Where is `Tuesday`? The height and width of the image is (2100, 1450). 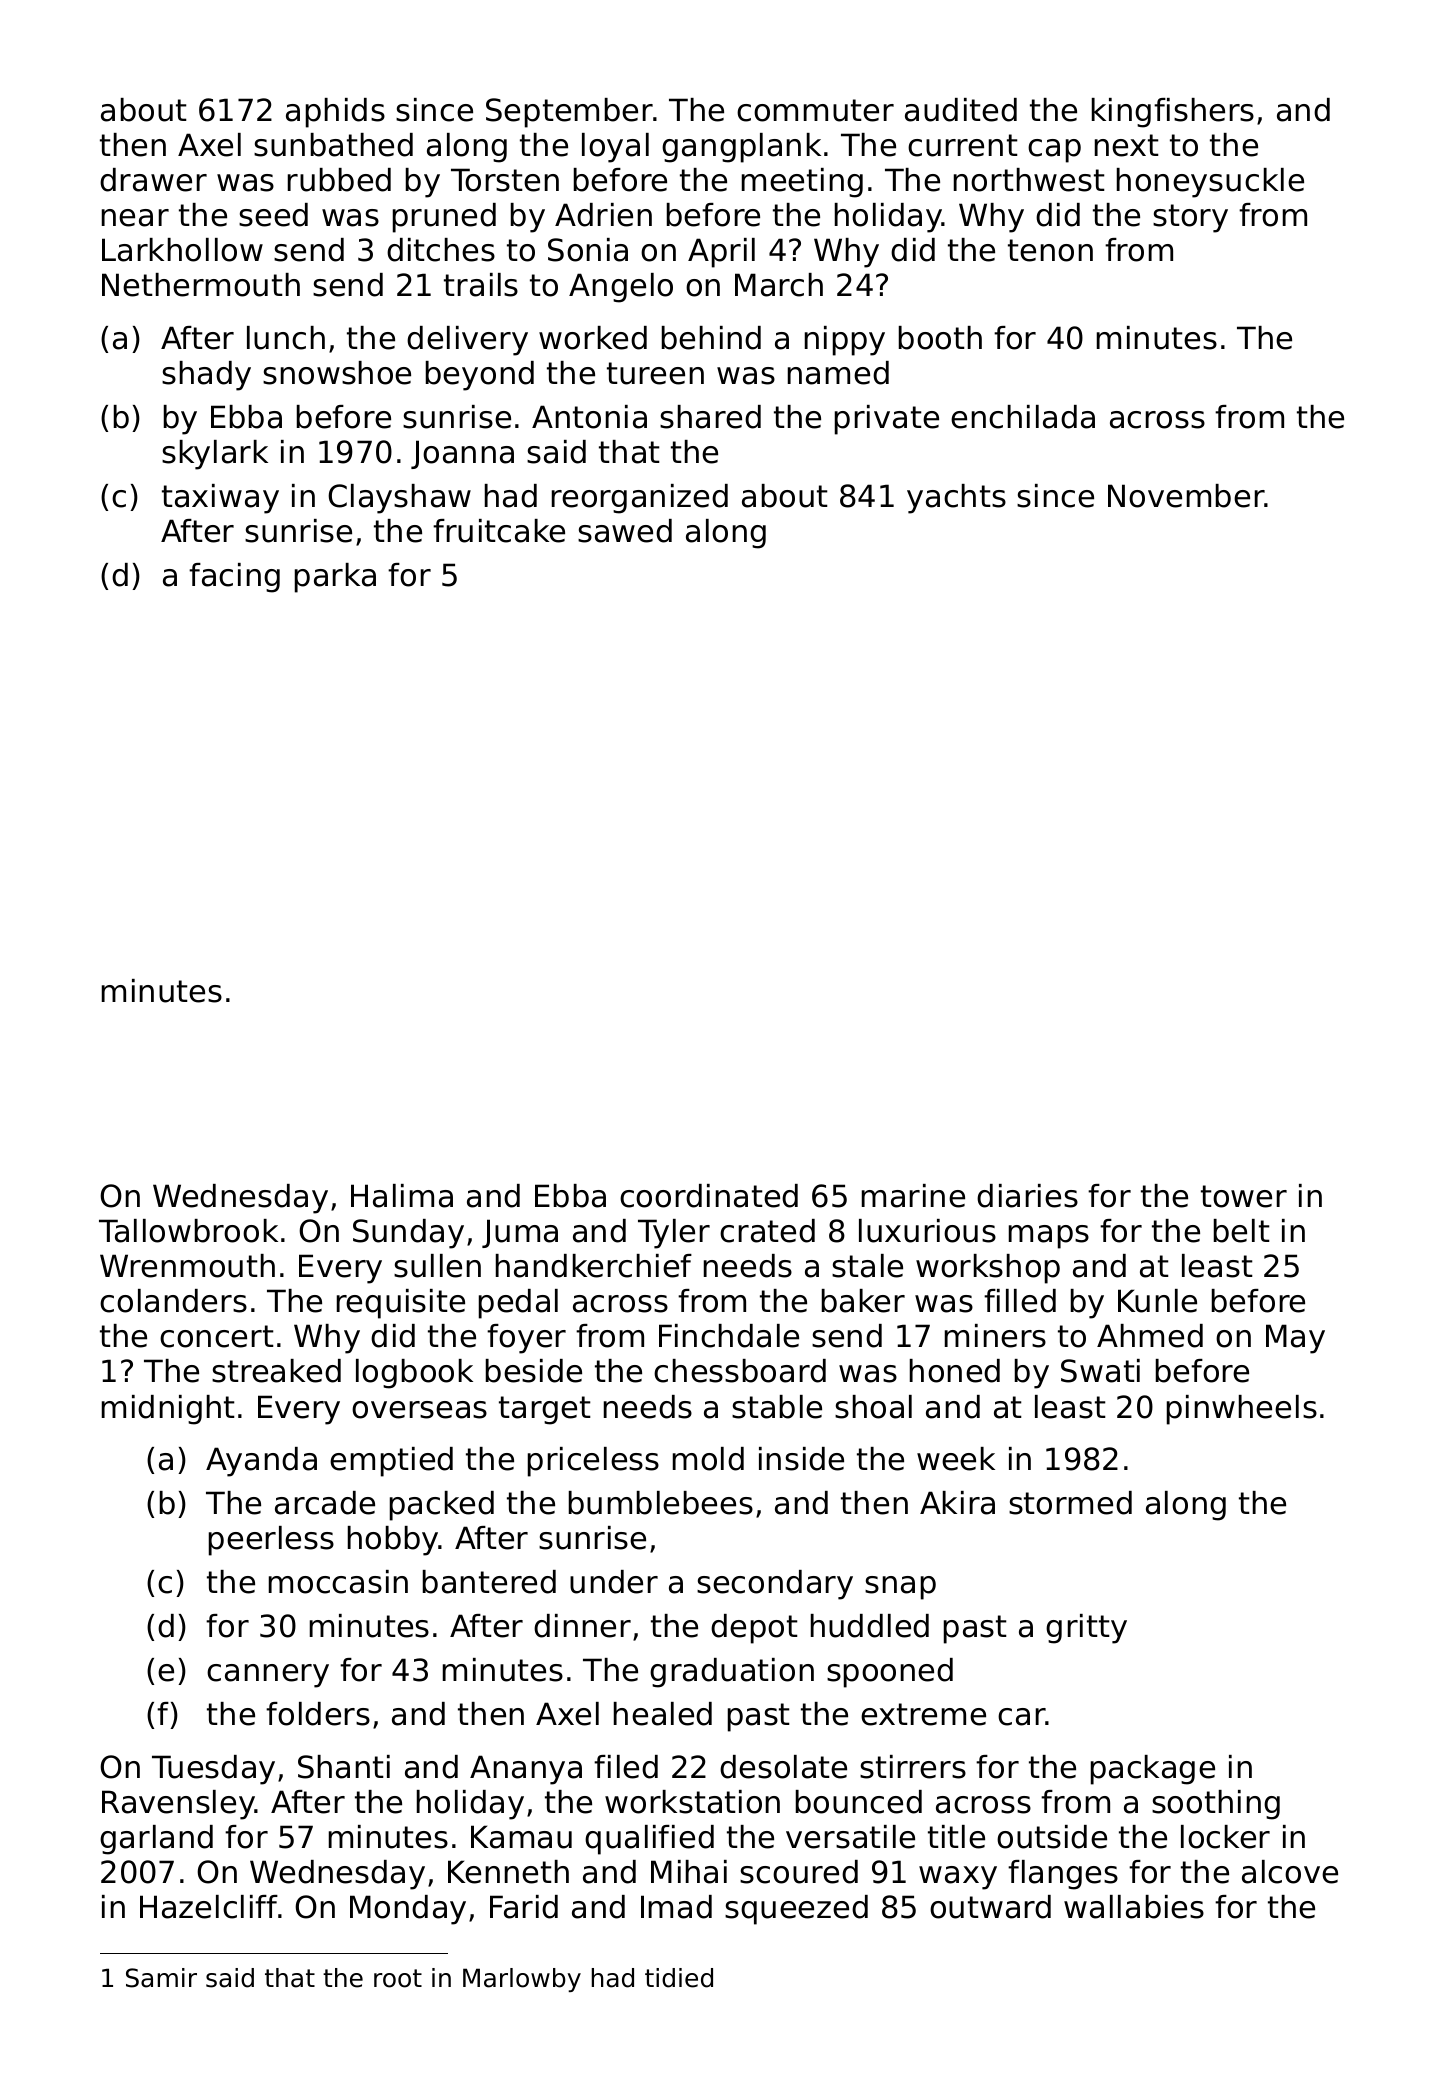
Tuesday is located at coordinates (213, 1770).
